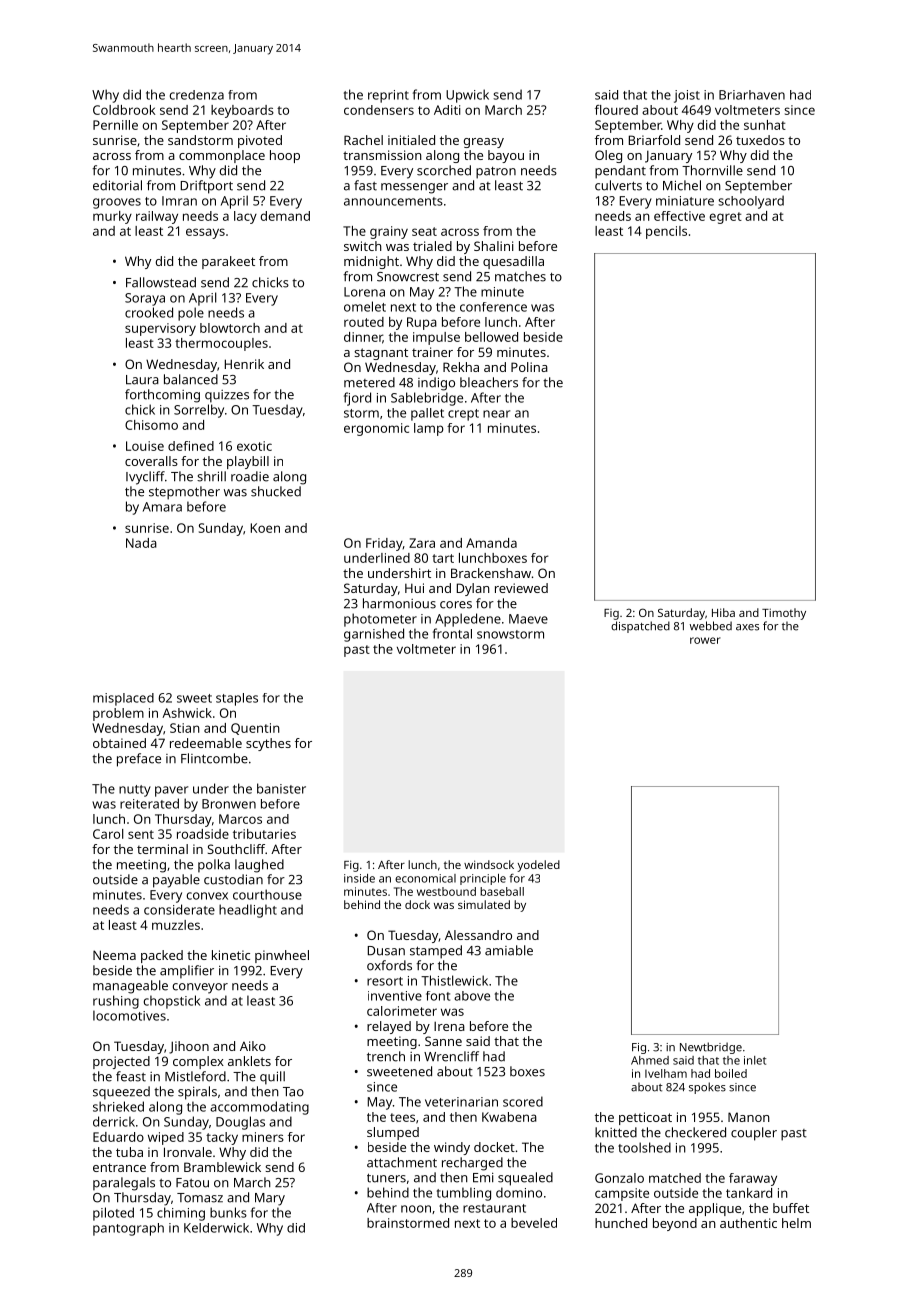 The width and height of the screenshot is (908, 1316). What do you see at coordinates (747, 627) in the screenshot?
I see `axes` at bounding box center [747, 627].
